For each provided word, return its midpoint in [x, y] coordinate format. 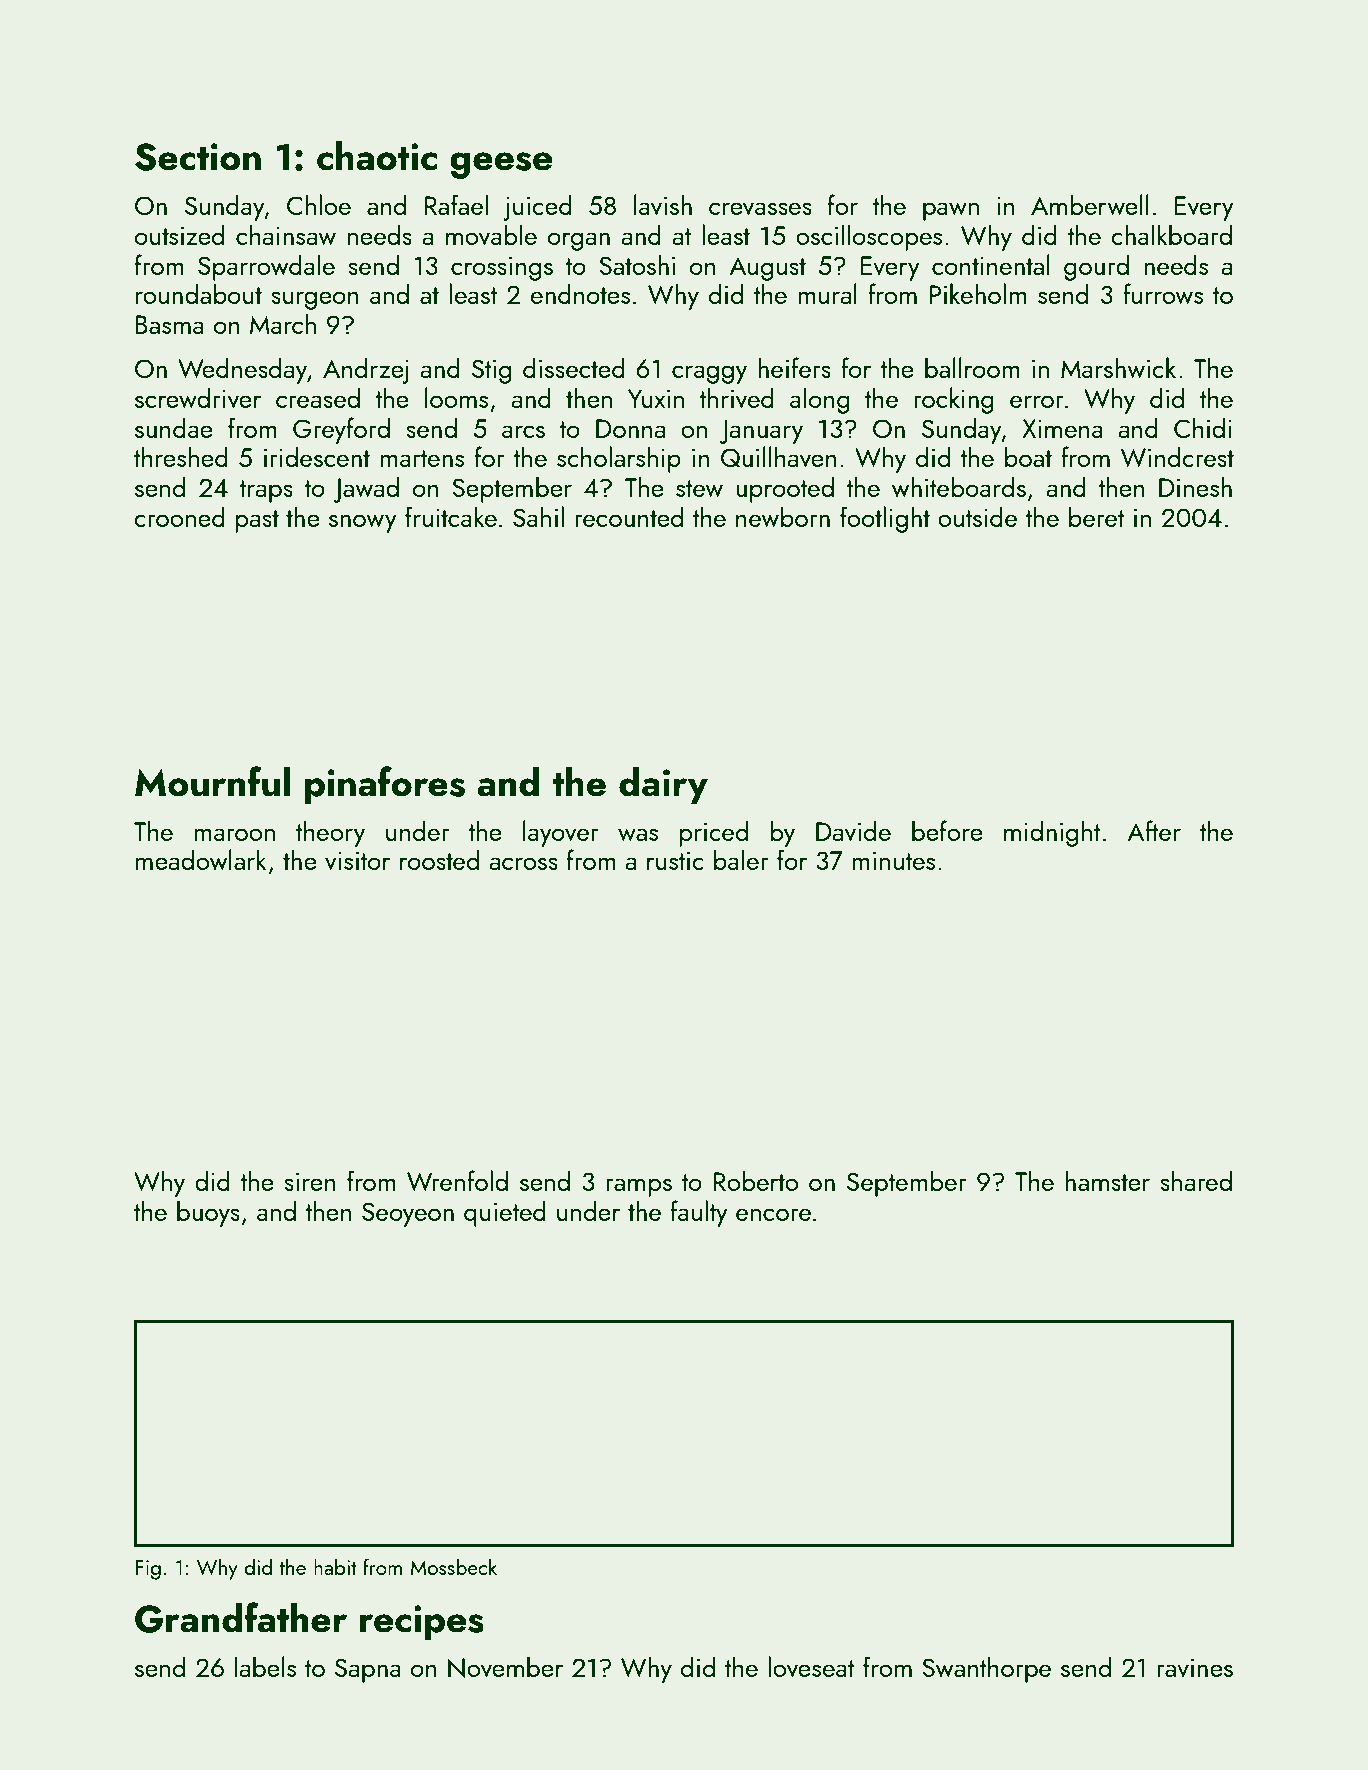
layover [561, 833]
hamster [1107, 1180]
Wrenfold [457, 1180]
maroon [234, 834]
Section [198, 157]
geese [501, 165]
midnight [1052, 833]
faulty [699, 1213]
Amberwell [1090, 204]
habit [335, 1566]
